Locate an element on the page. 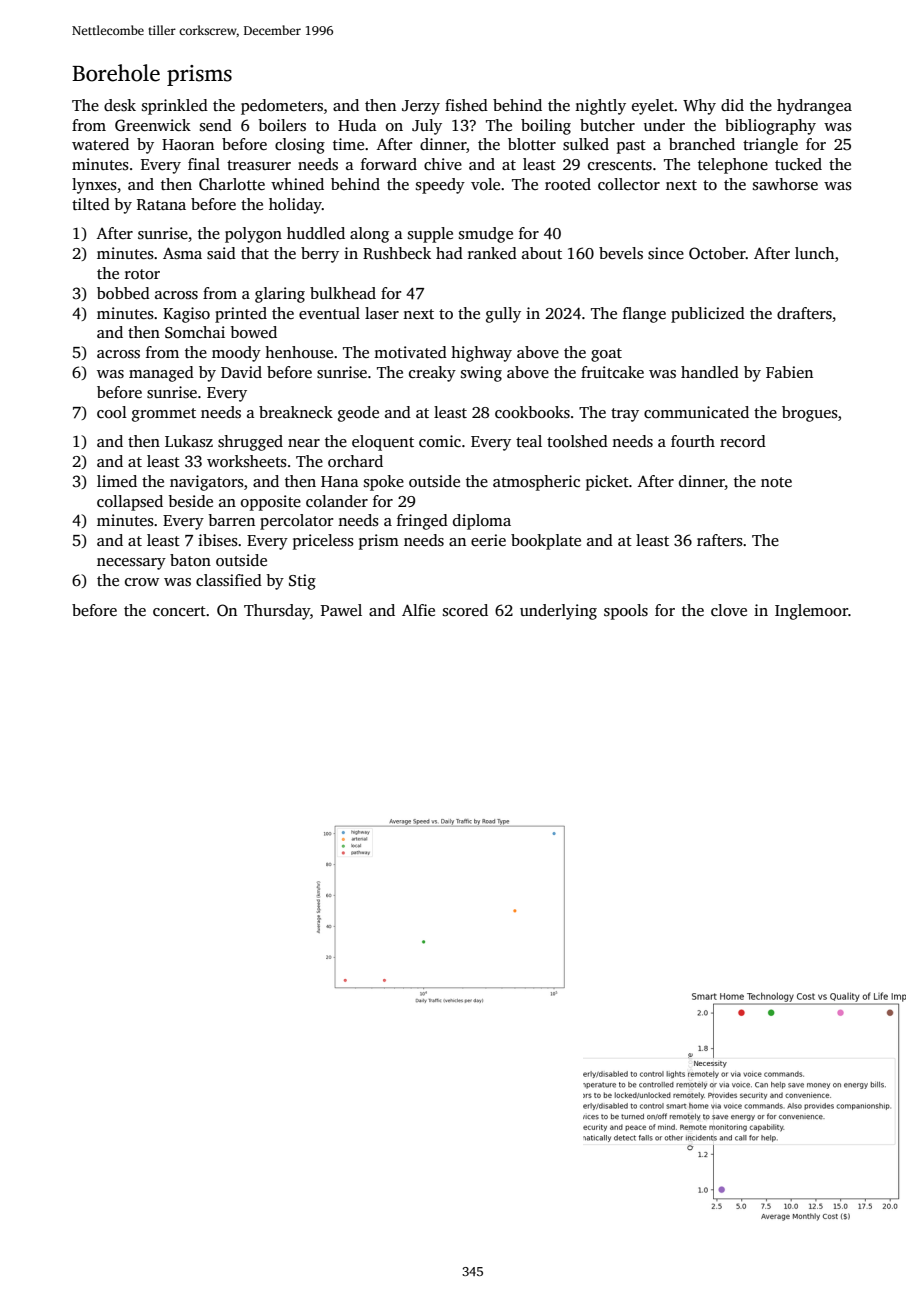  concert is located at coordinates (179, 611).
